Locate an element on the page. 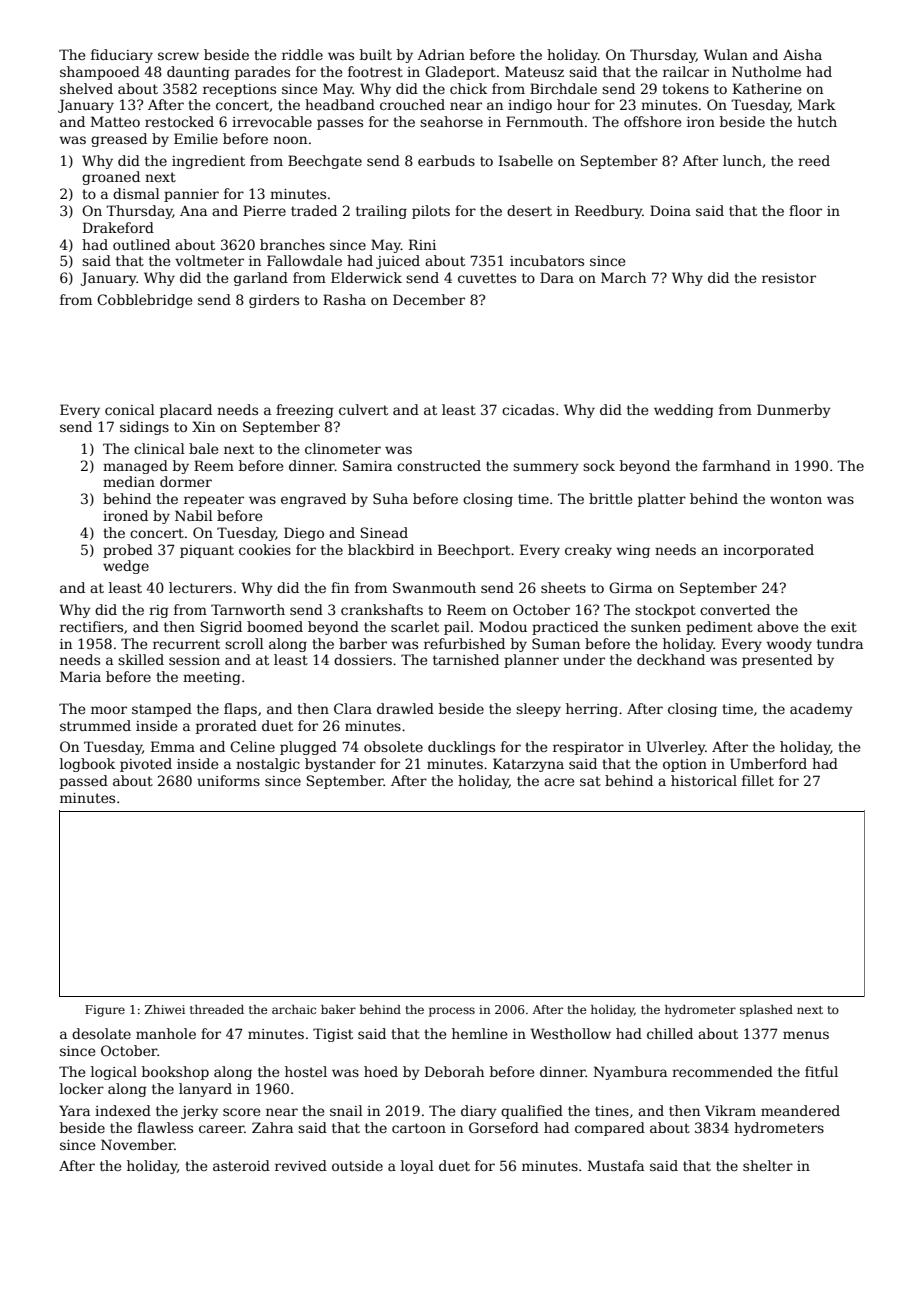 The image size is (924, 1308). screw is located at coordinates (178, 56).
